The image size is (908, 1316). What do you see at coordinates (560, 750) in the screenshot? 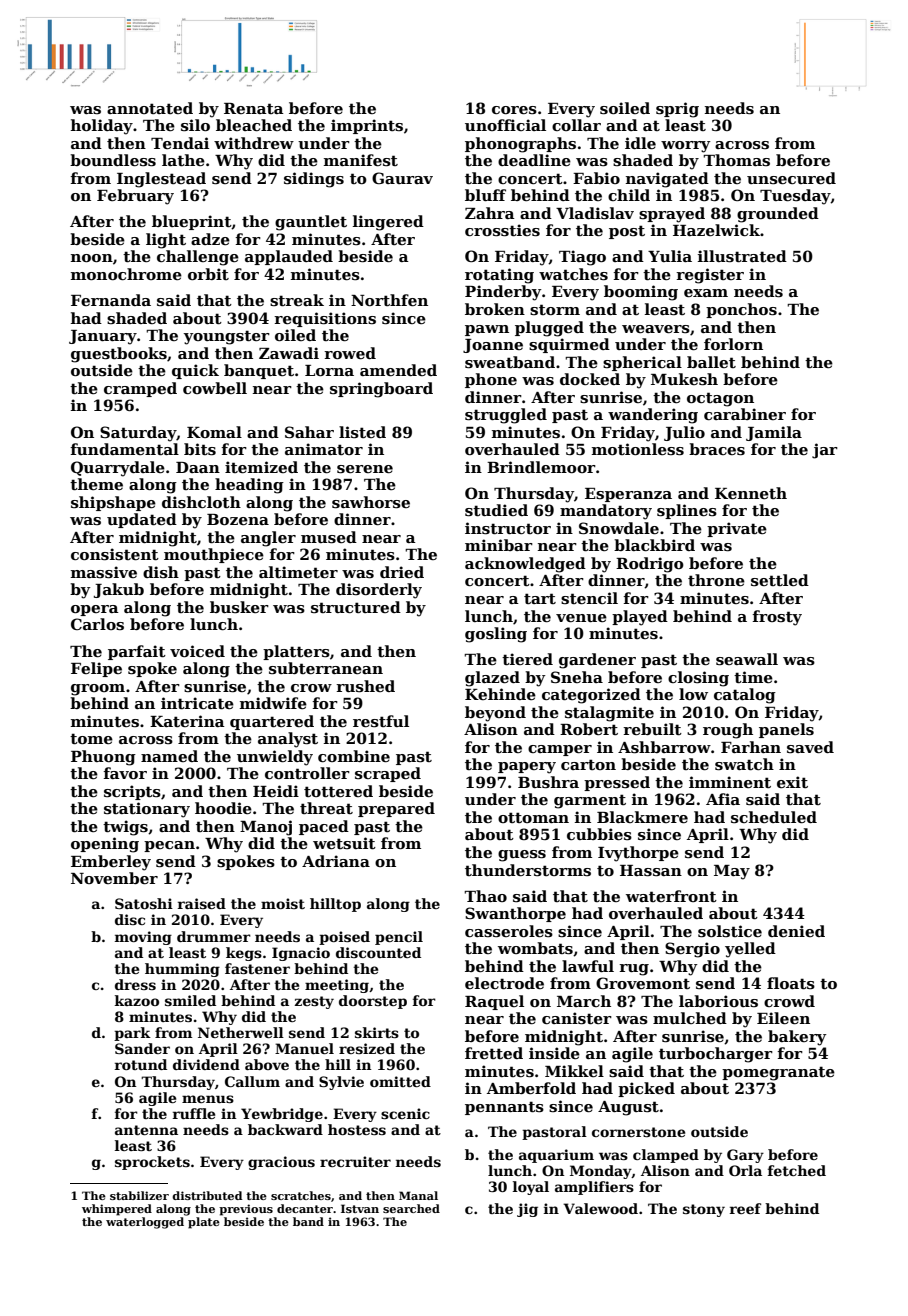
I see `camper` at bounding box center [560, 750].
